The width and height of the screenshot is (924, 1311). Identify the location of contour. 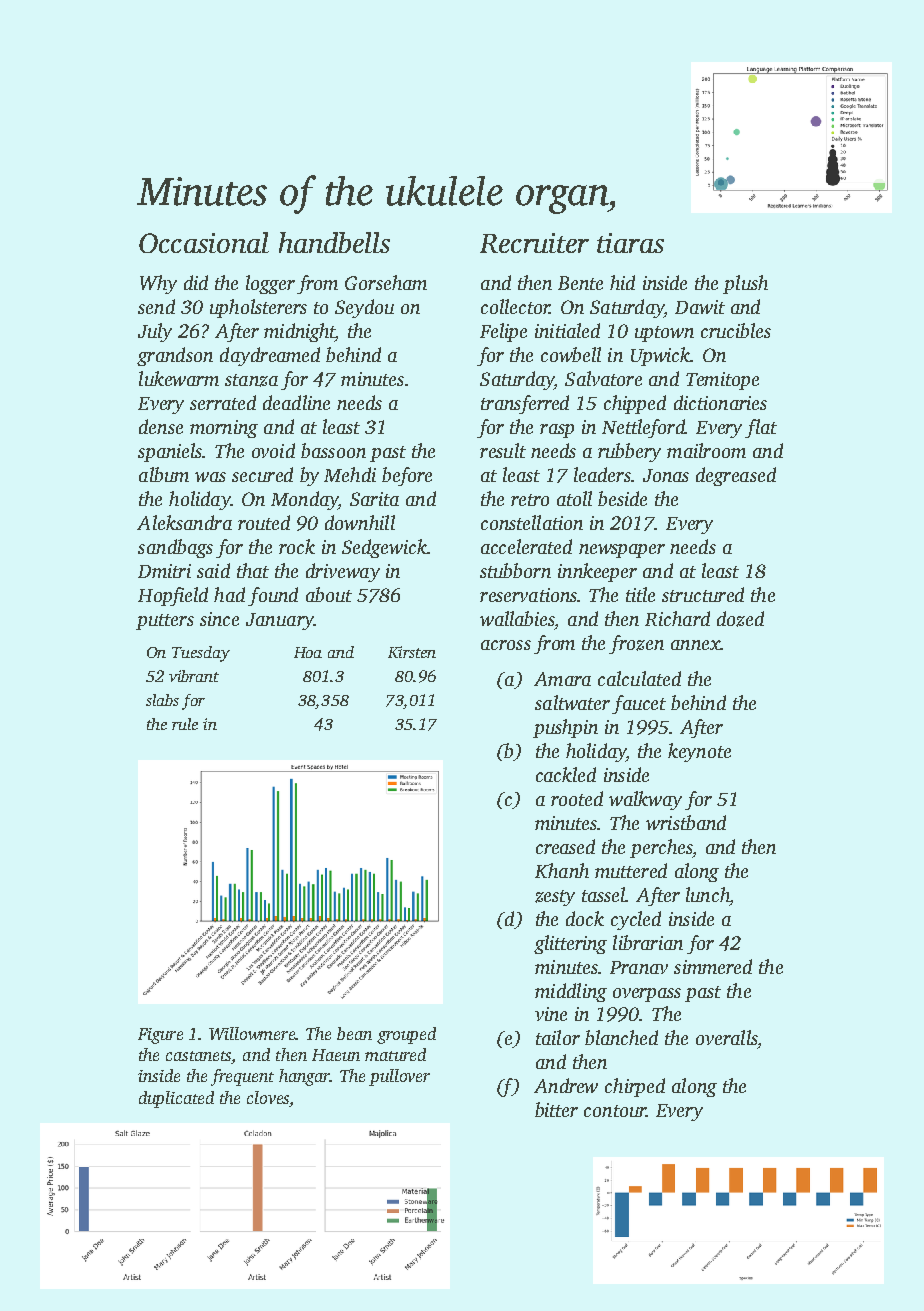
(615, 1111).
